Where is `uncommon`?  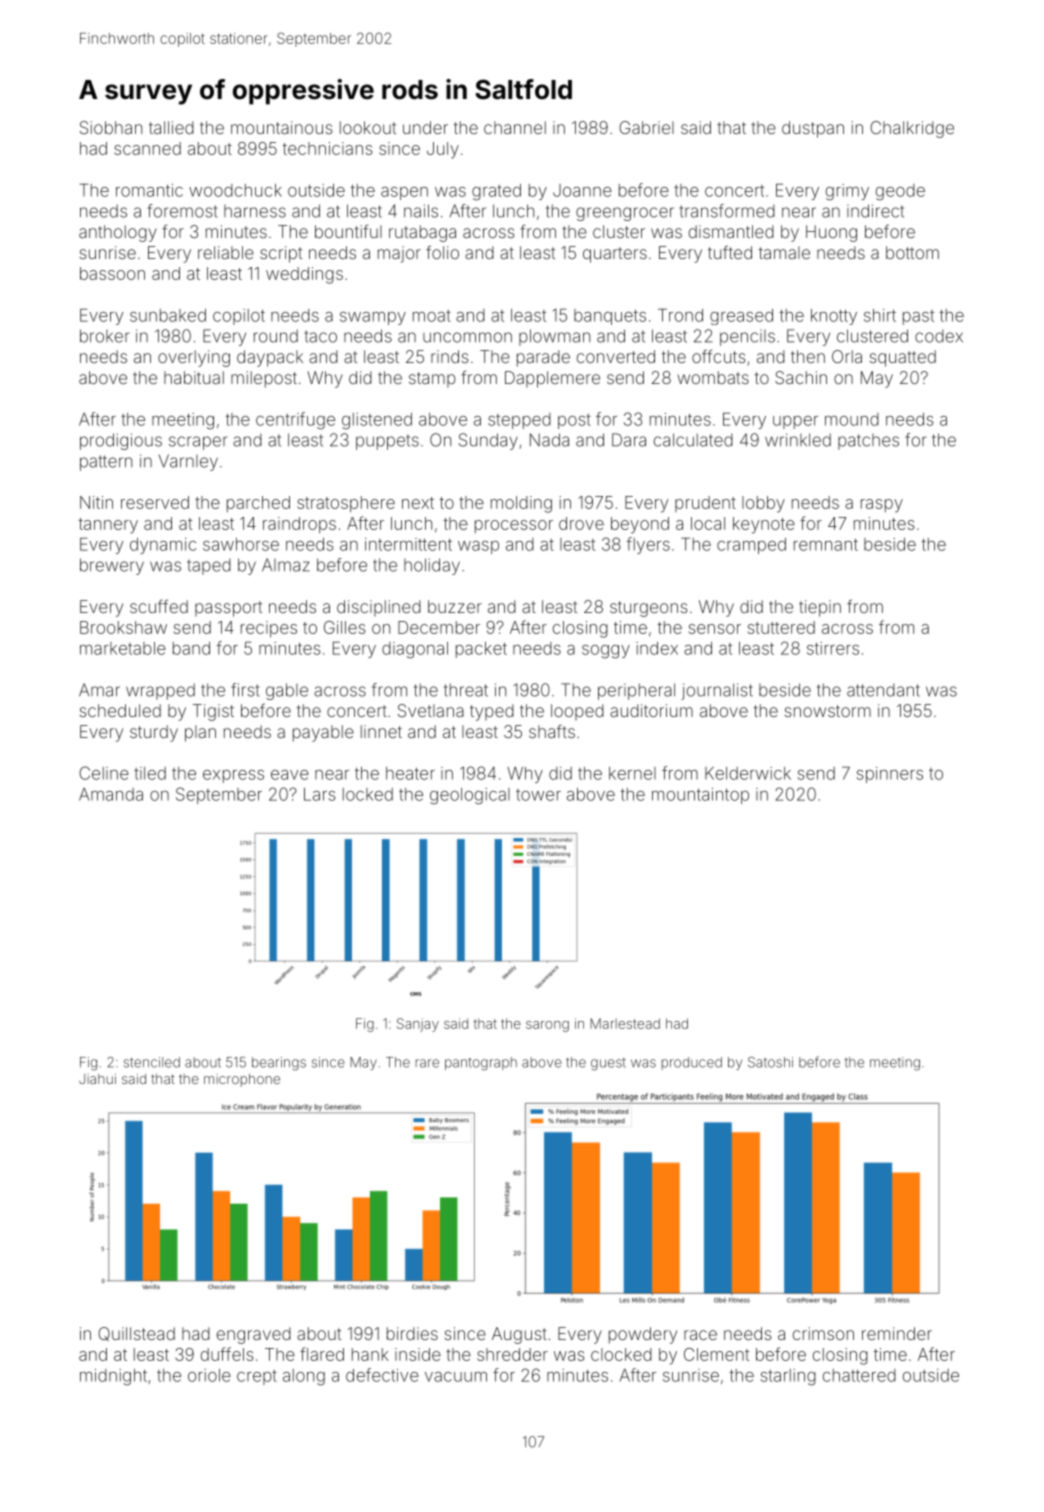 uncommon is located at coordinates (467, 337).
